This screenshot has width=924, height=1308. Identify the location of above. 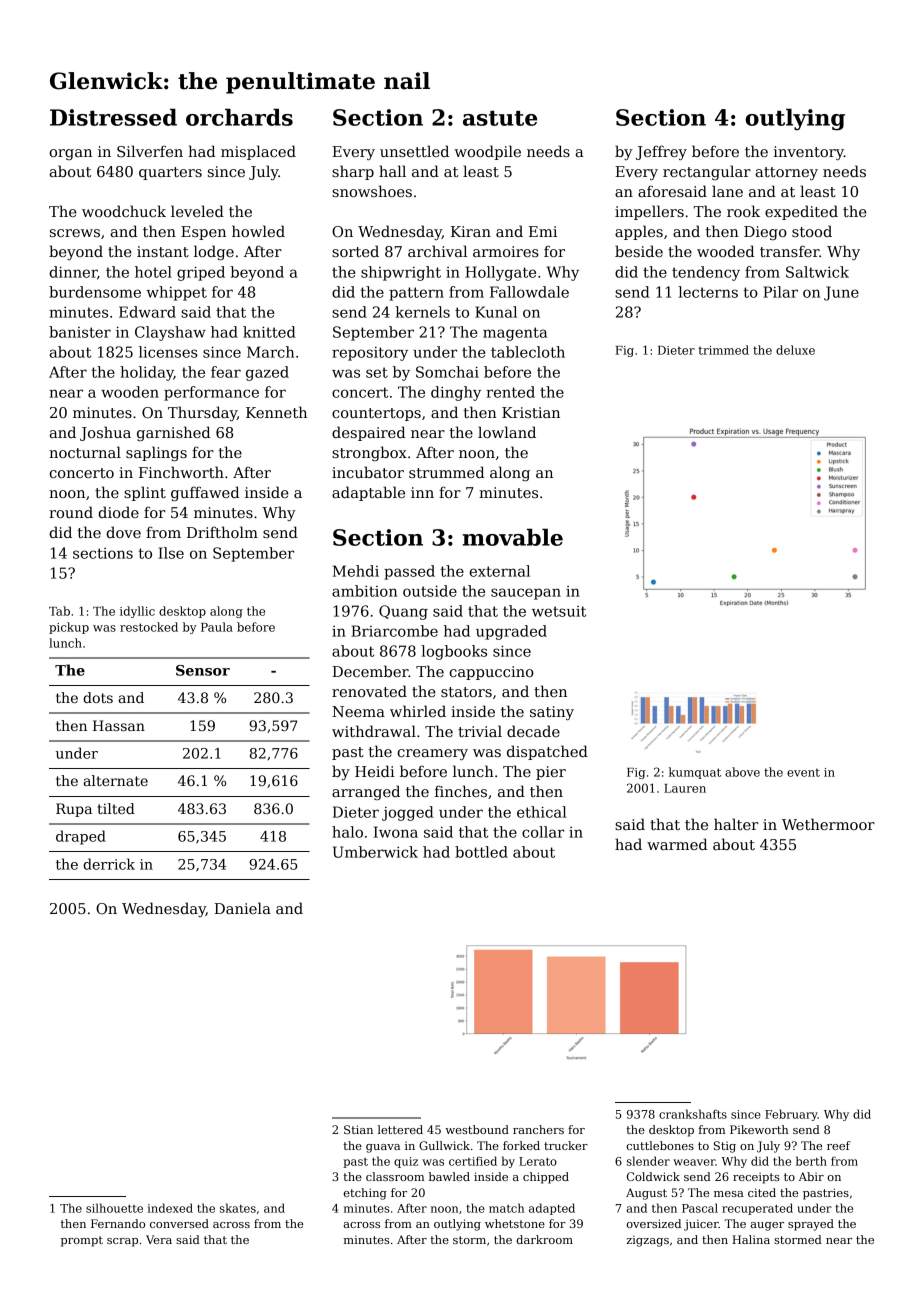
(742, 772).
